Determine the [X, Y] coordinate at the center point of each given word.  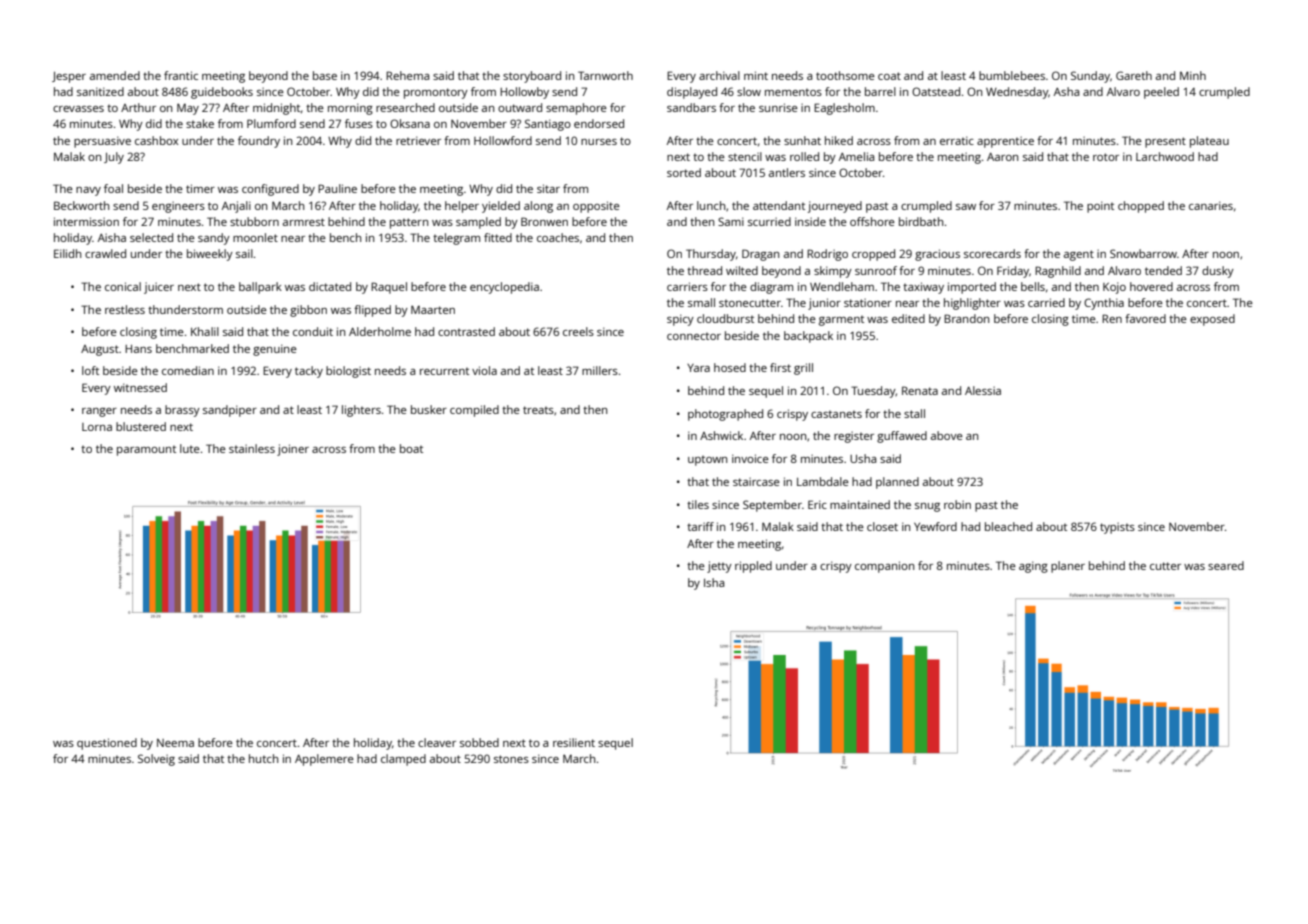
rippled [753, 567]
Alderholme [380, 331]
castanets [836, 414]
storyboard [532, 77]
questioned [107, 744]
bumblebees [1012, 75]
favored [1145, 318]
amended [115, 75]
